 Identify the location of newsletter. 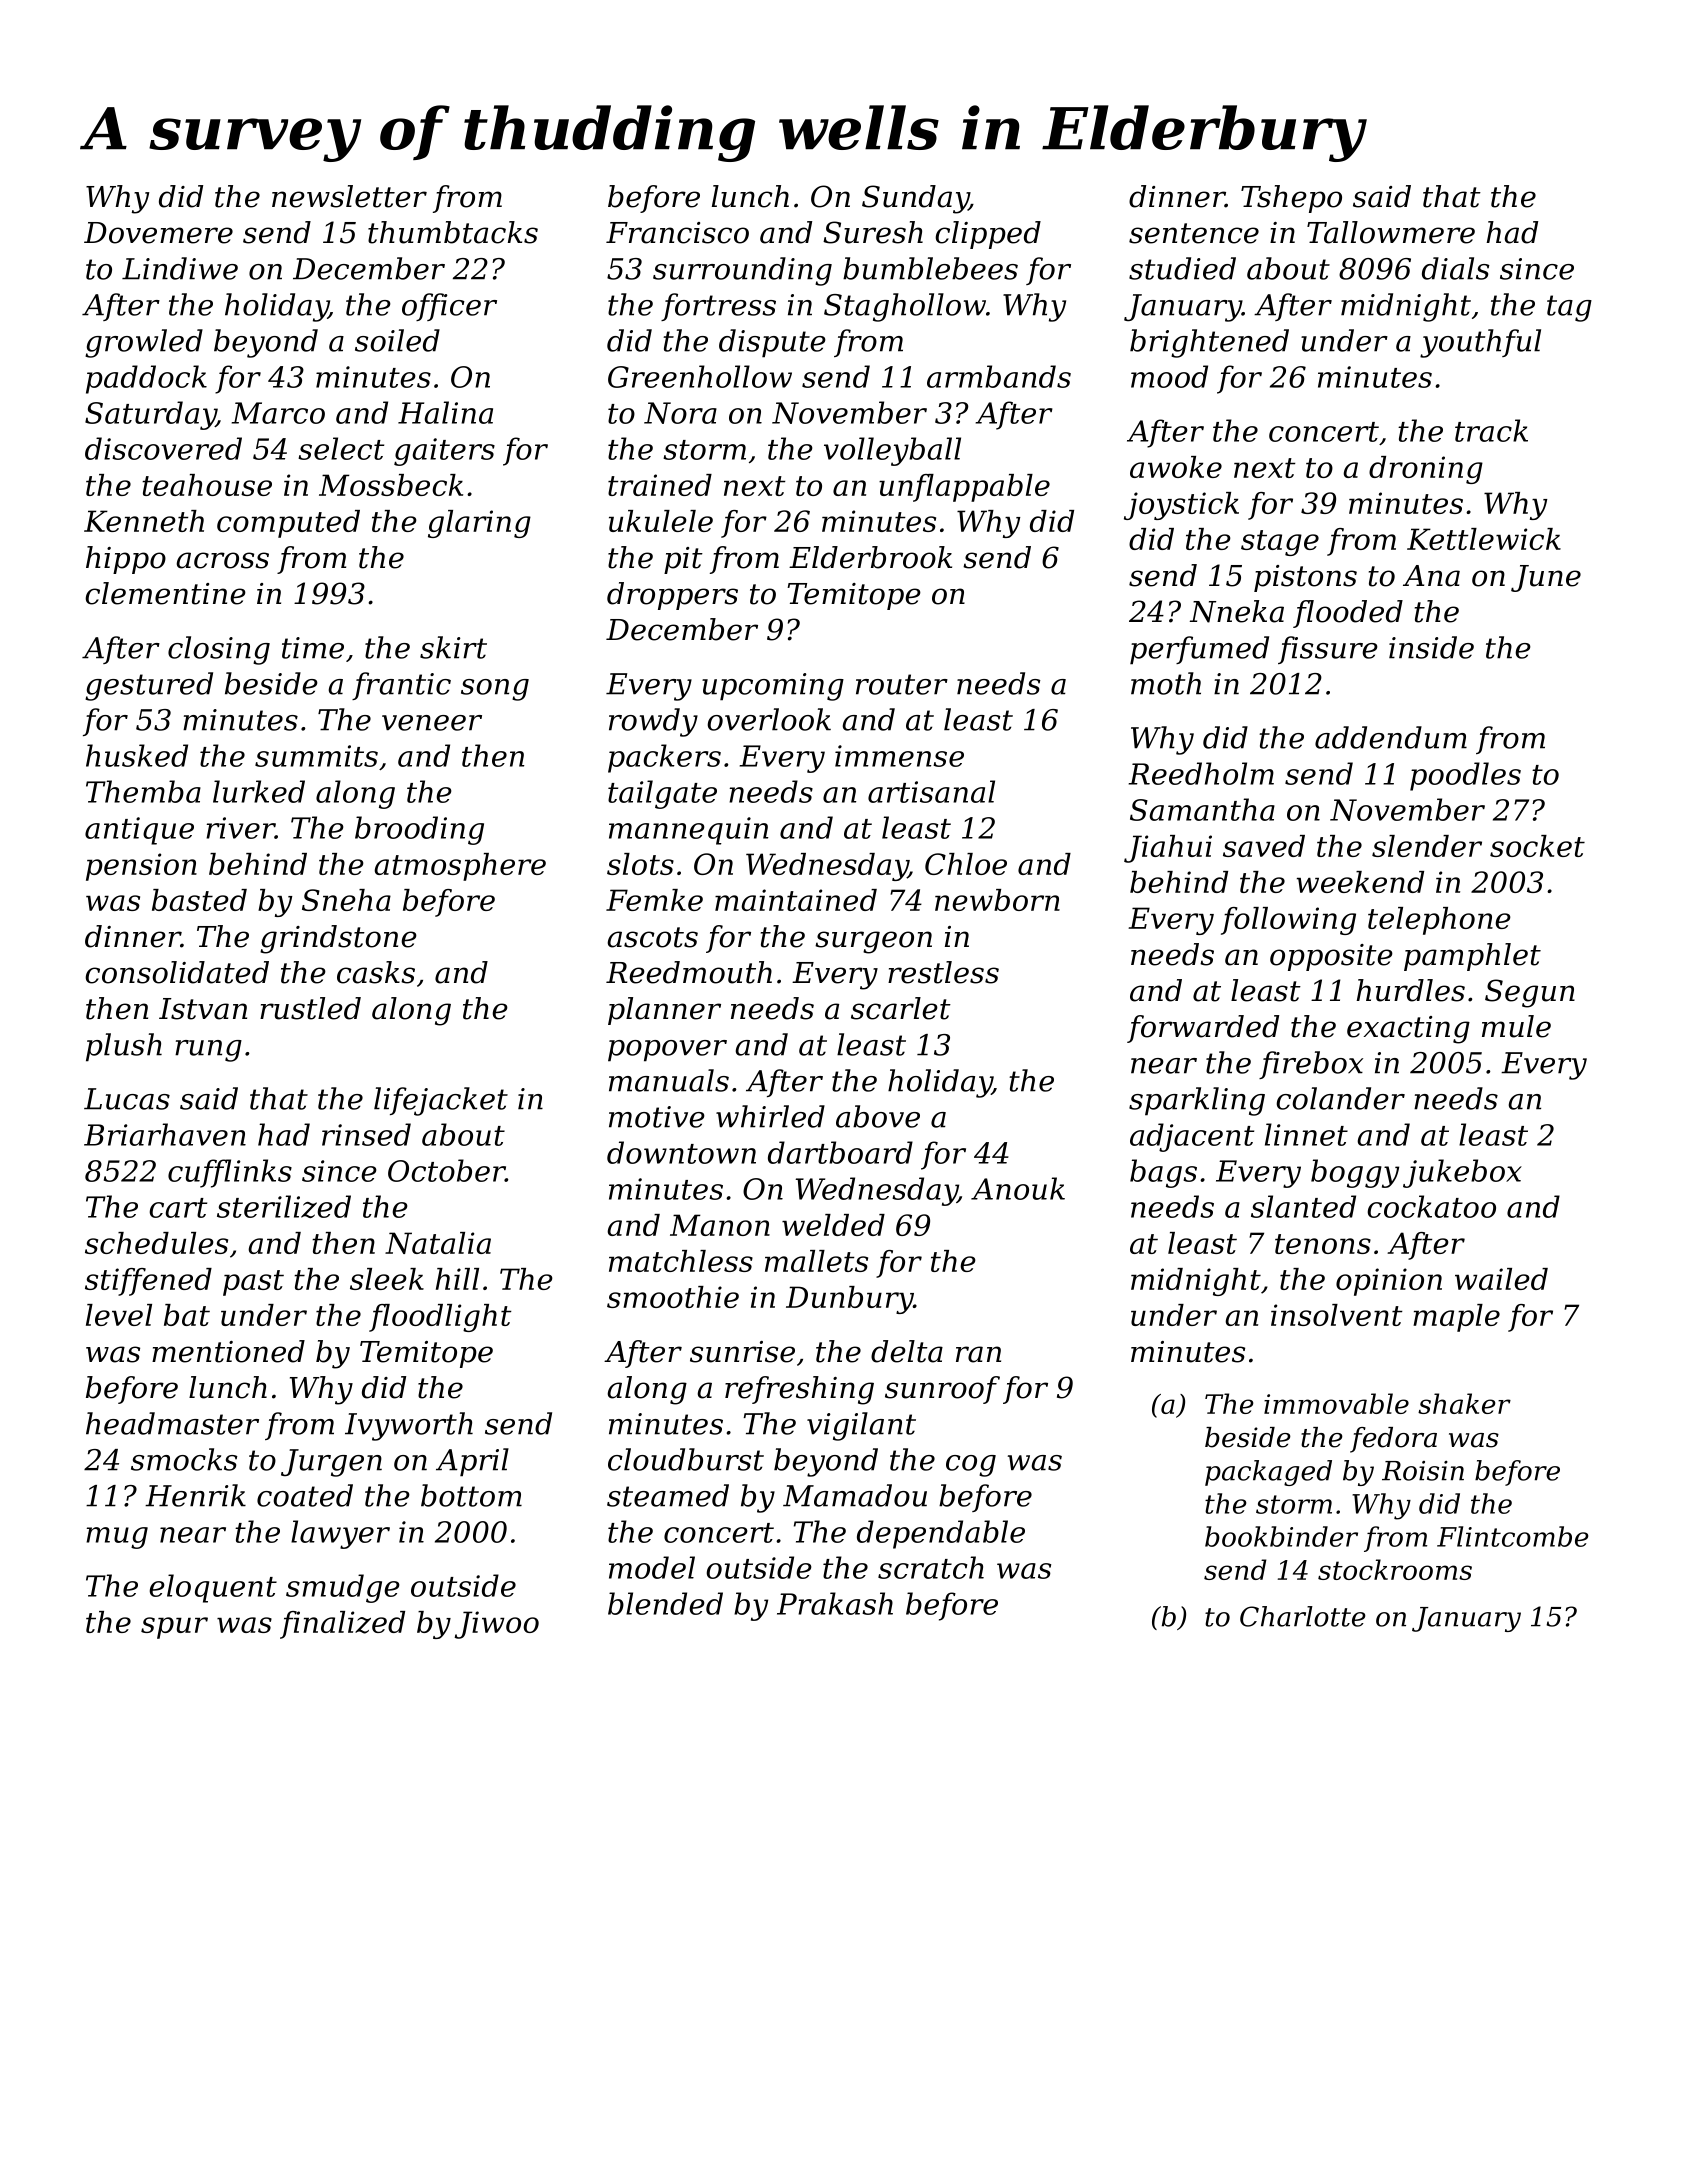
(349, 196).
